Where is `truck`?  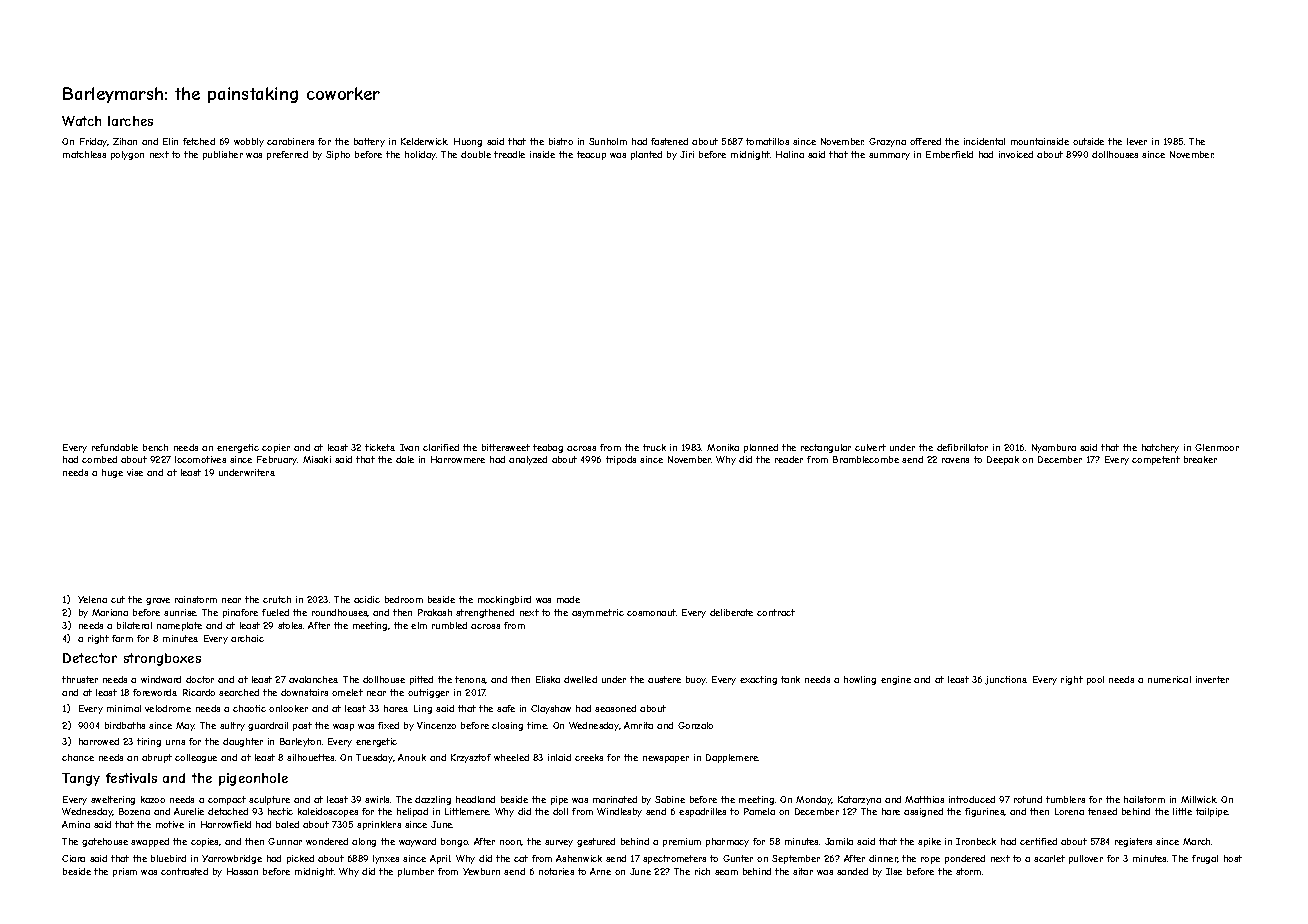 truck is located at coordinates (654, 447).
